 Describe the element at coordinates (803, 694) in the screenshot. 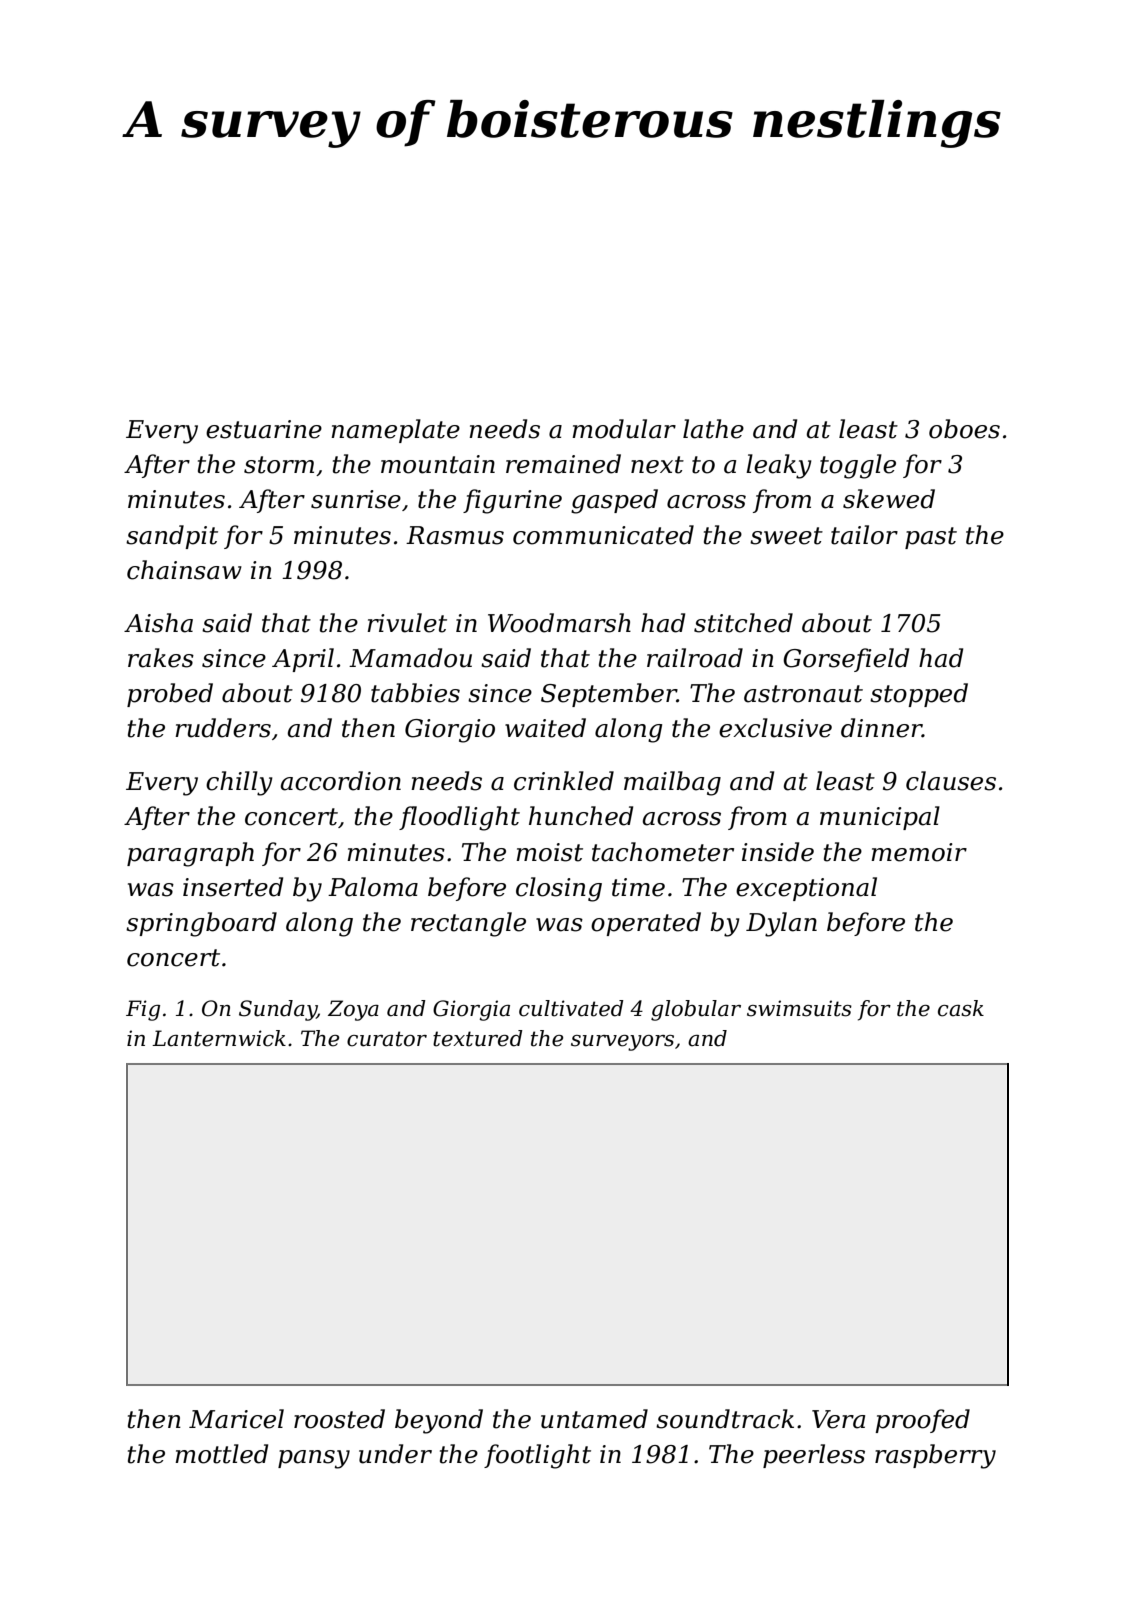

I see `astronaut` at that location.
